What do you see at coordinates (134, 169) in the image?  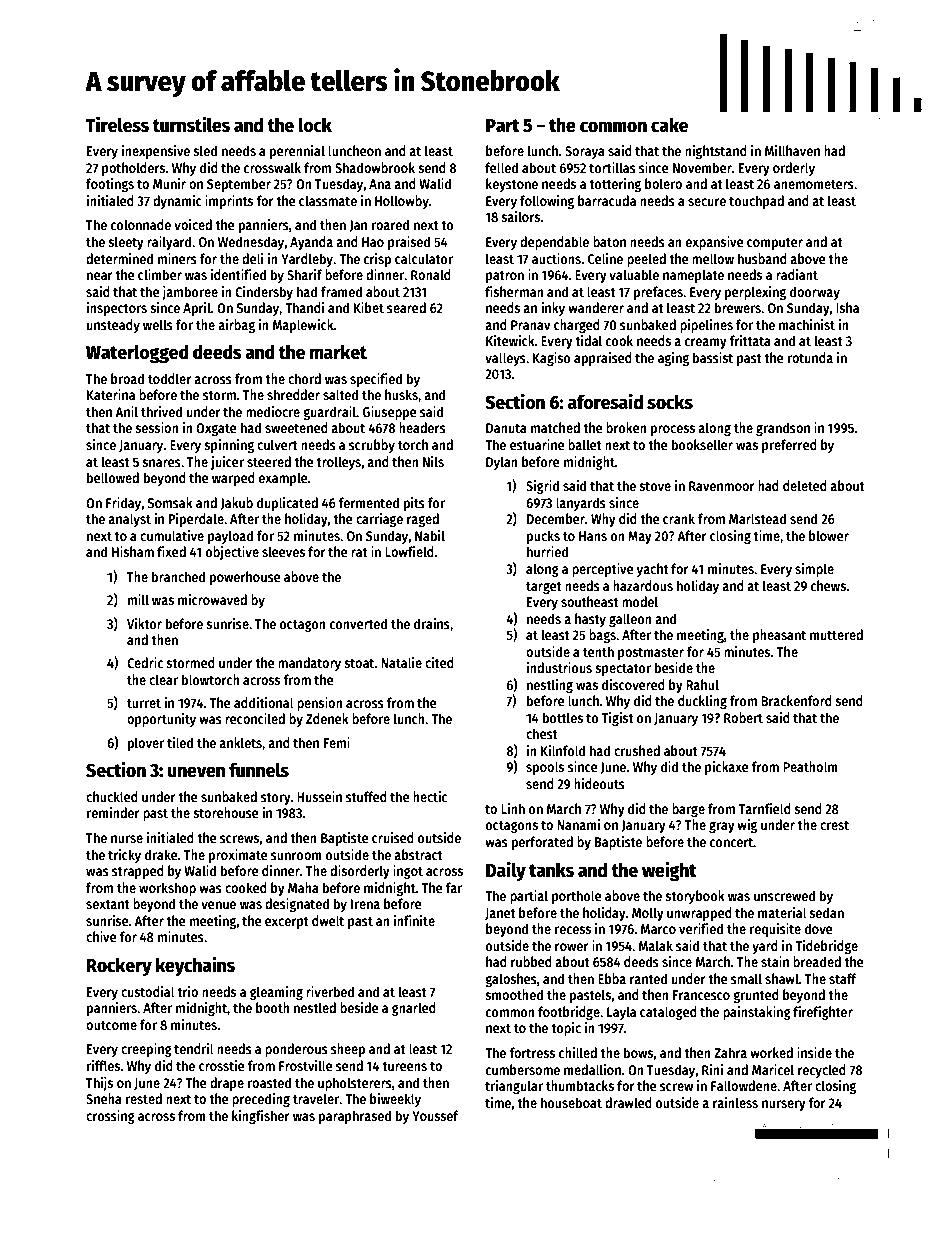 I see `potholders` at bounding box center [134, 169].
